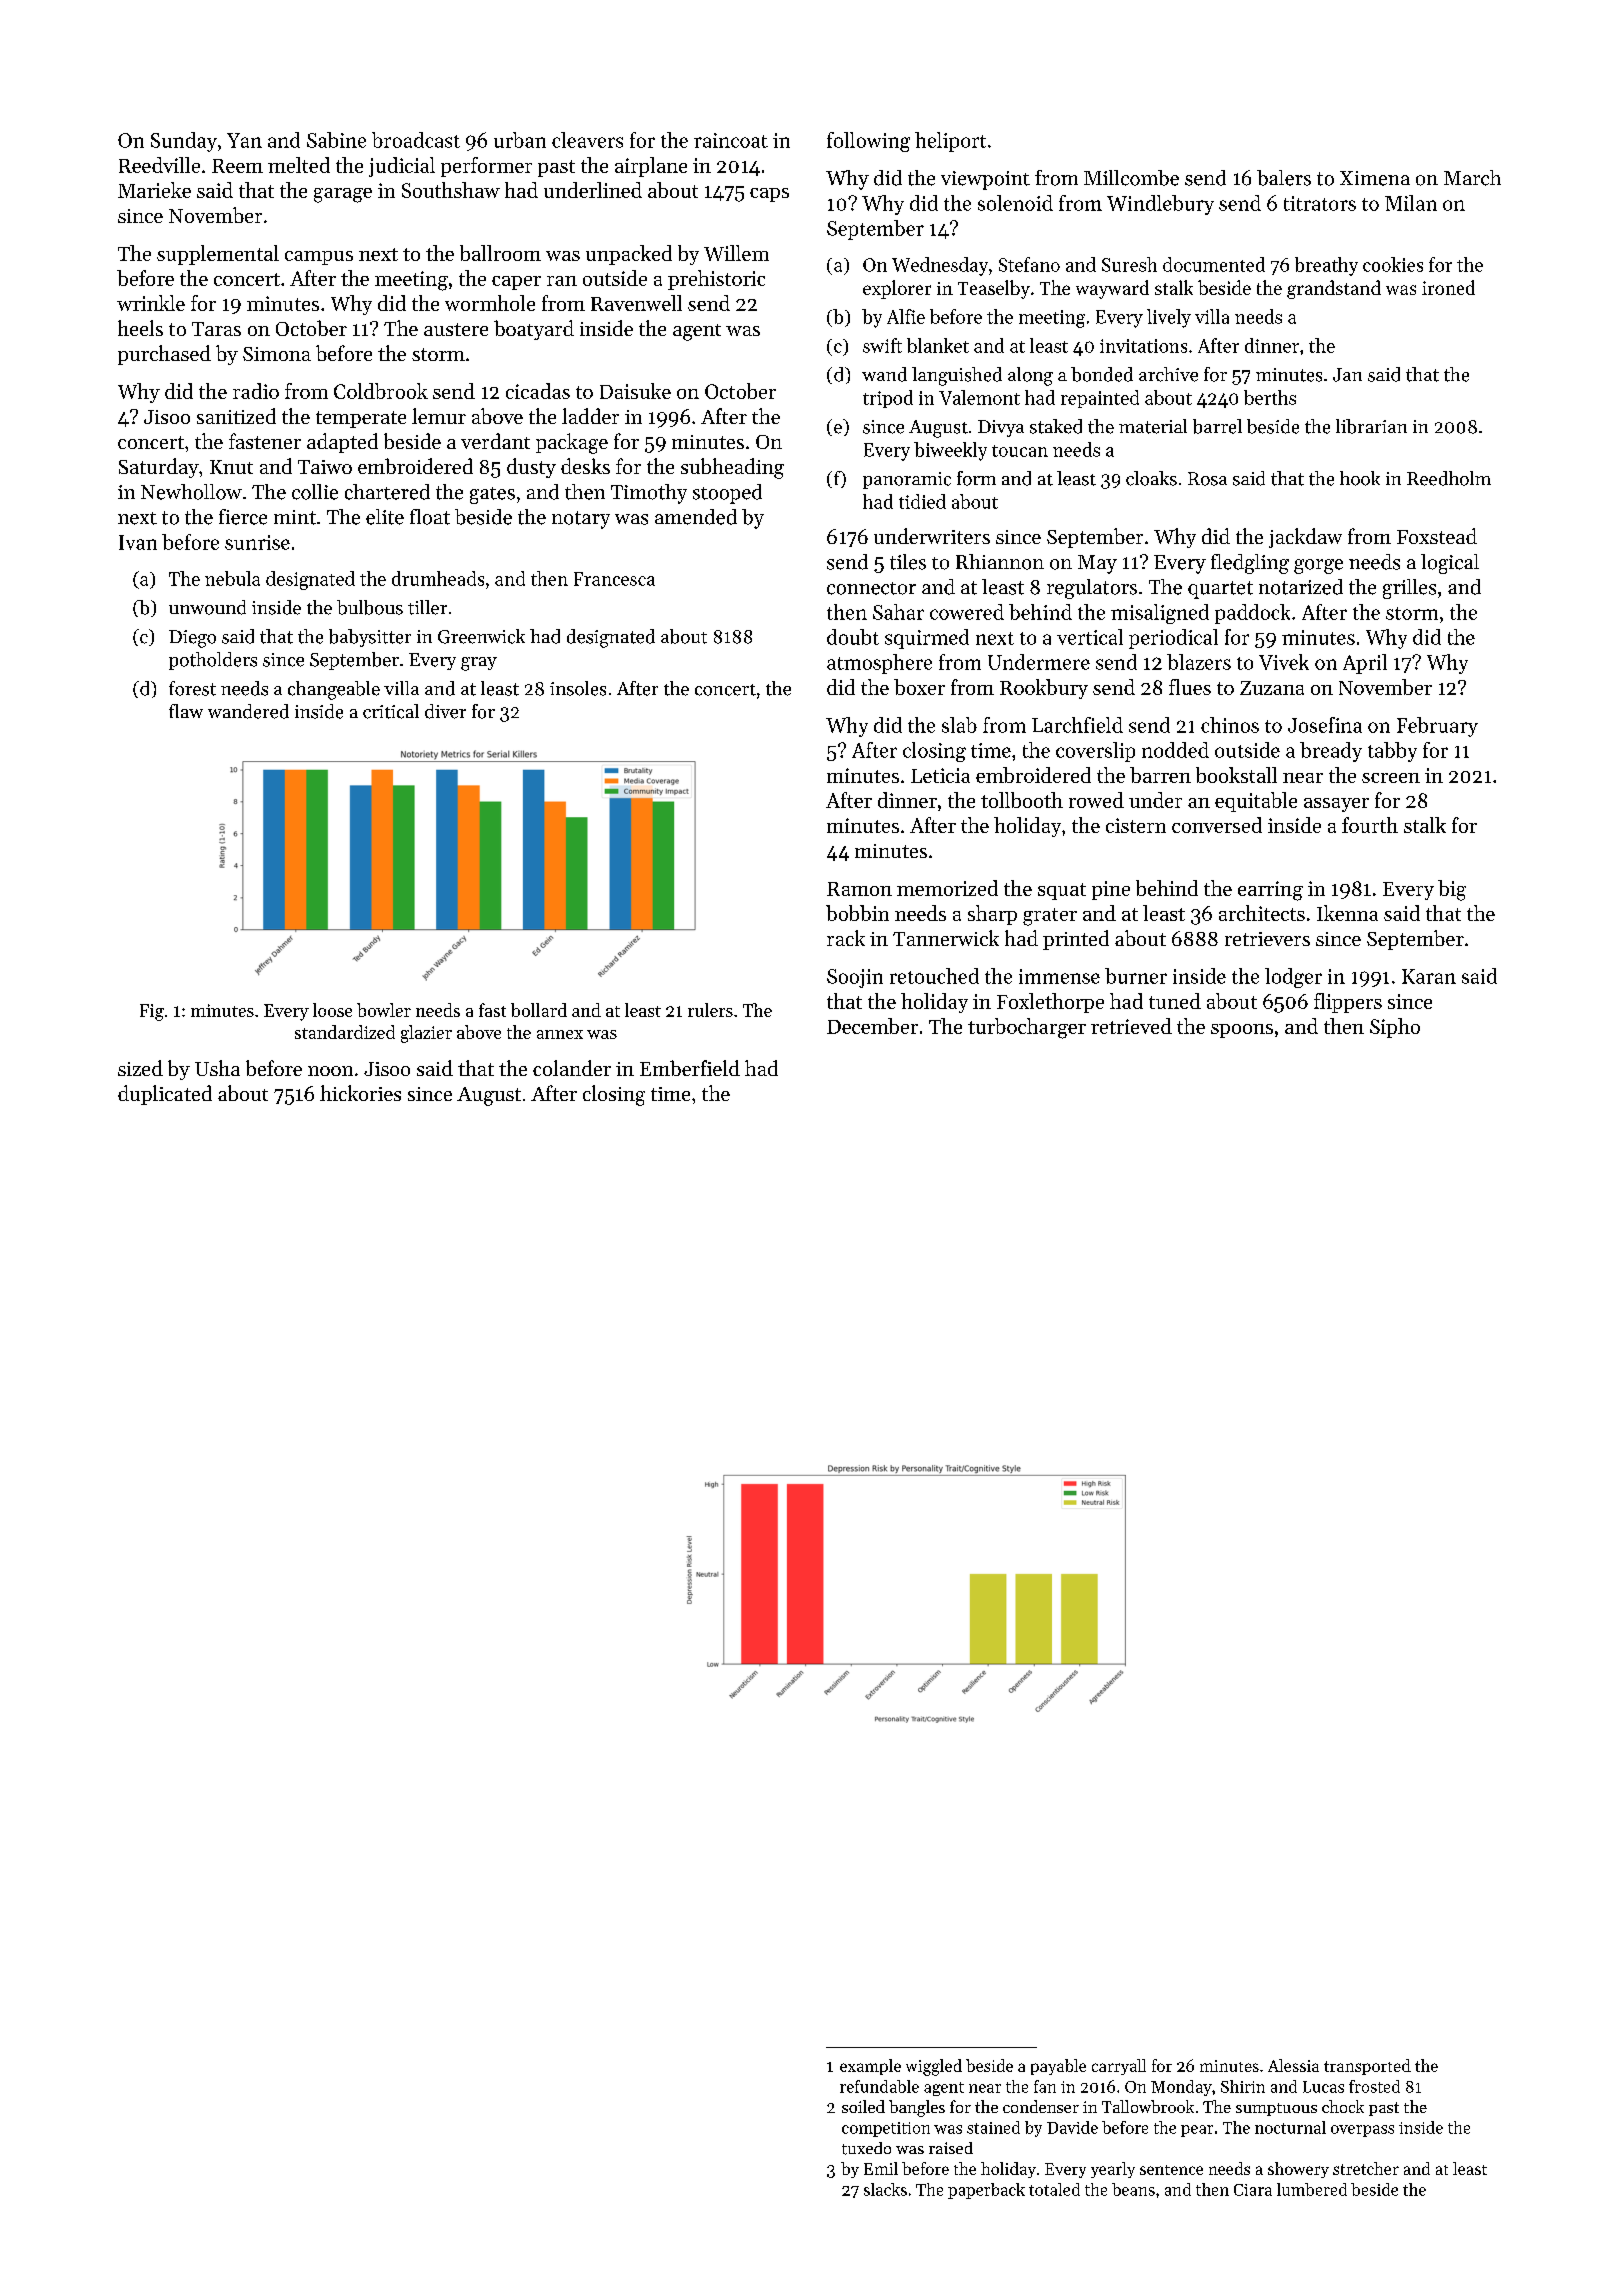 The height and width of the screenshot is (2292, 1620). Describe the element at coordinates (690, 1068) in the screenshot. I see `Emberfield` at that location.
